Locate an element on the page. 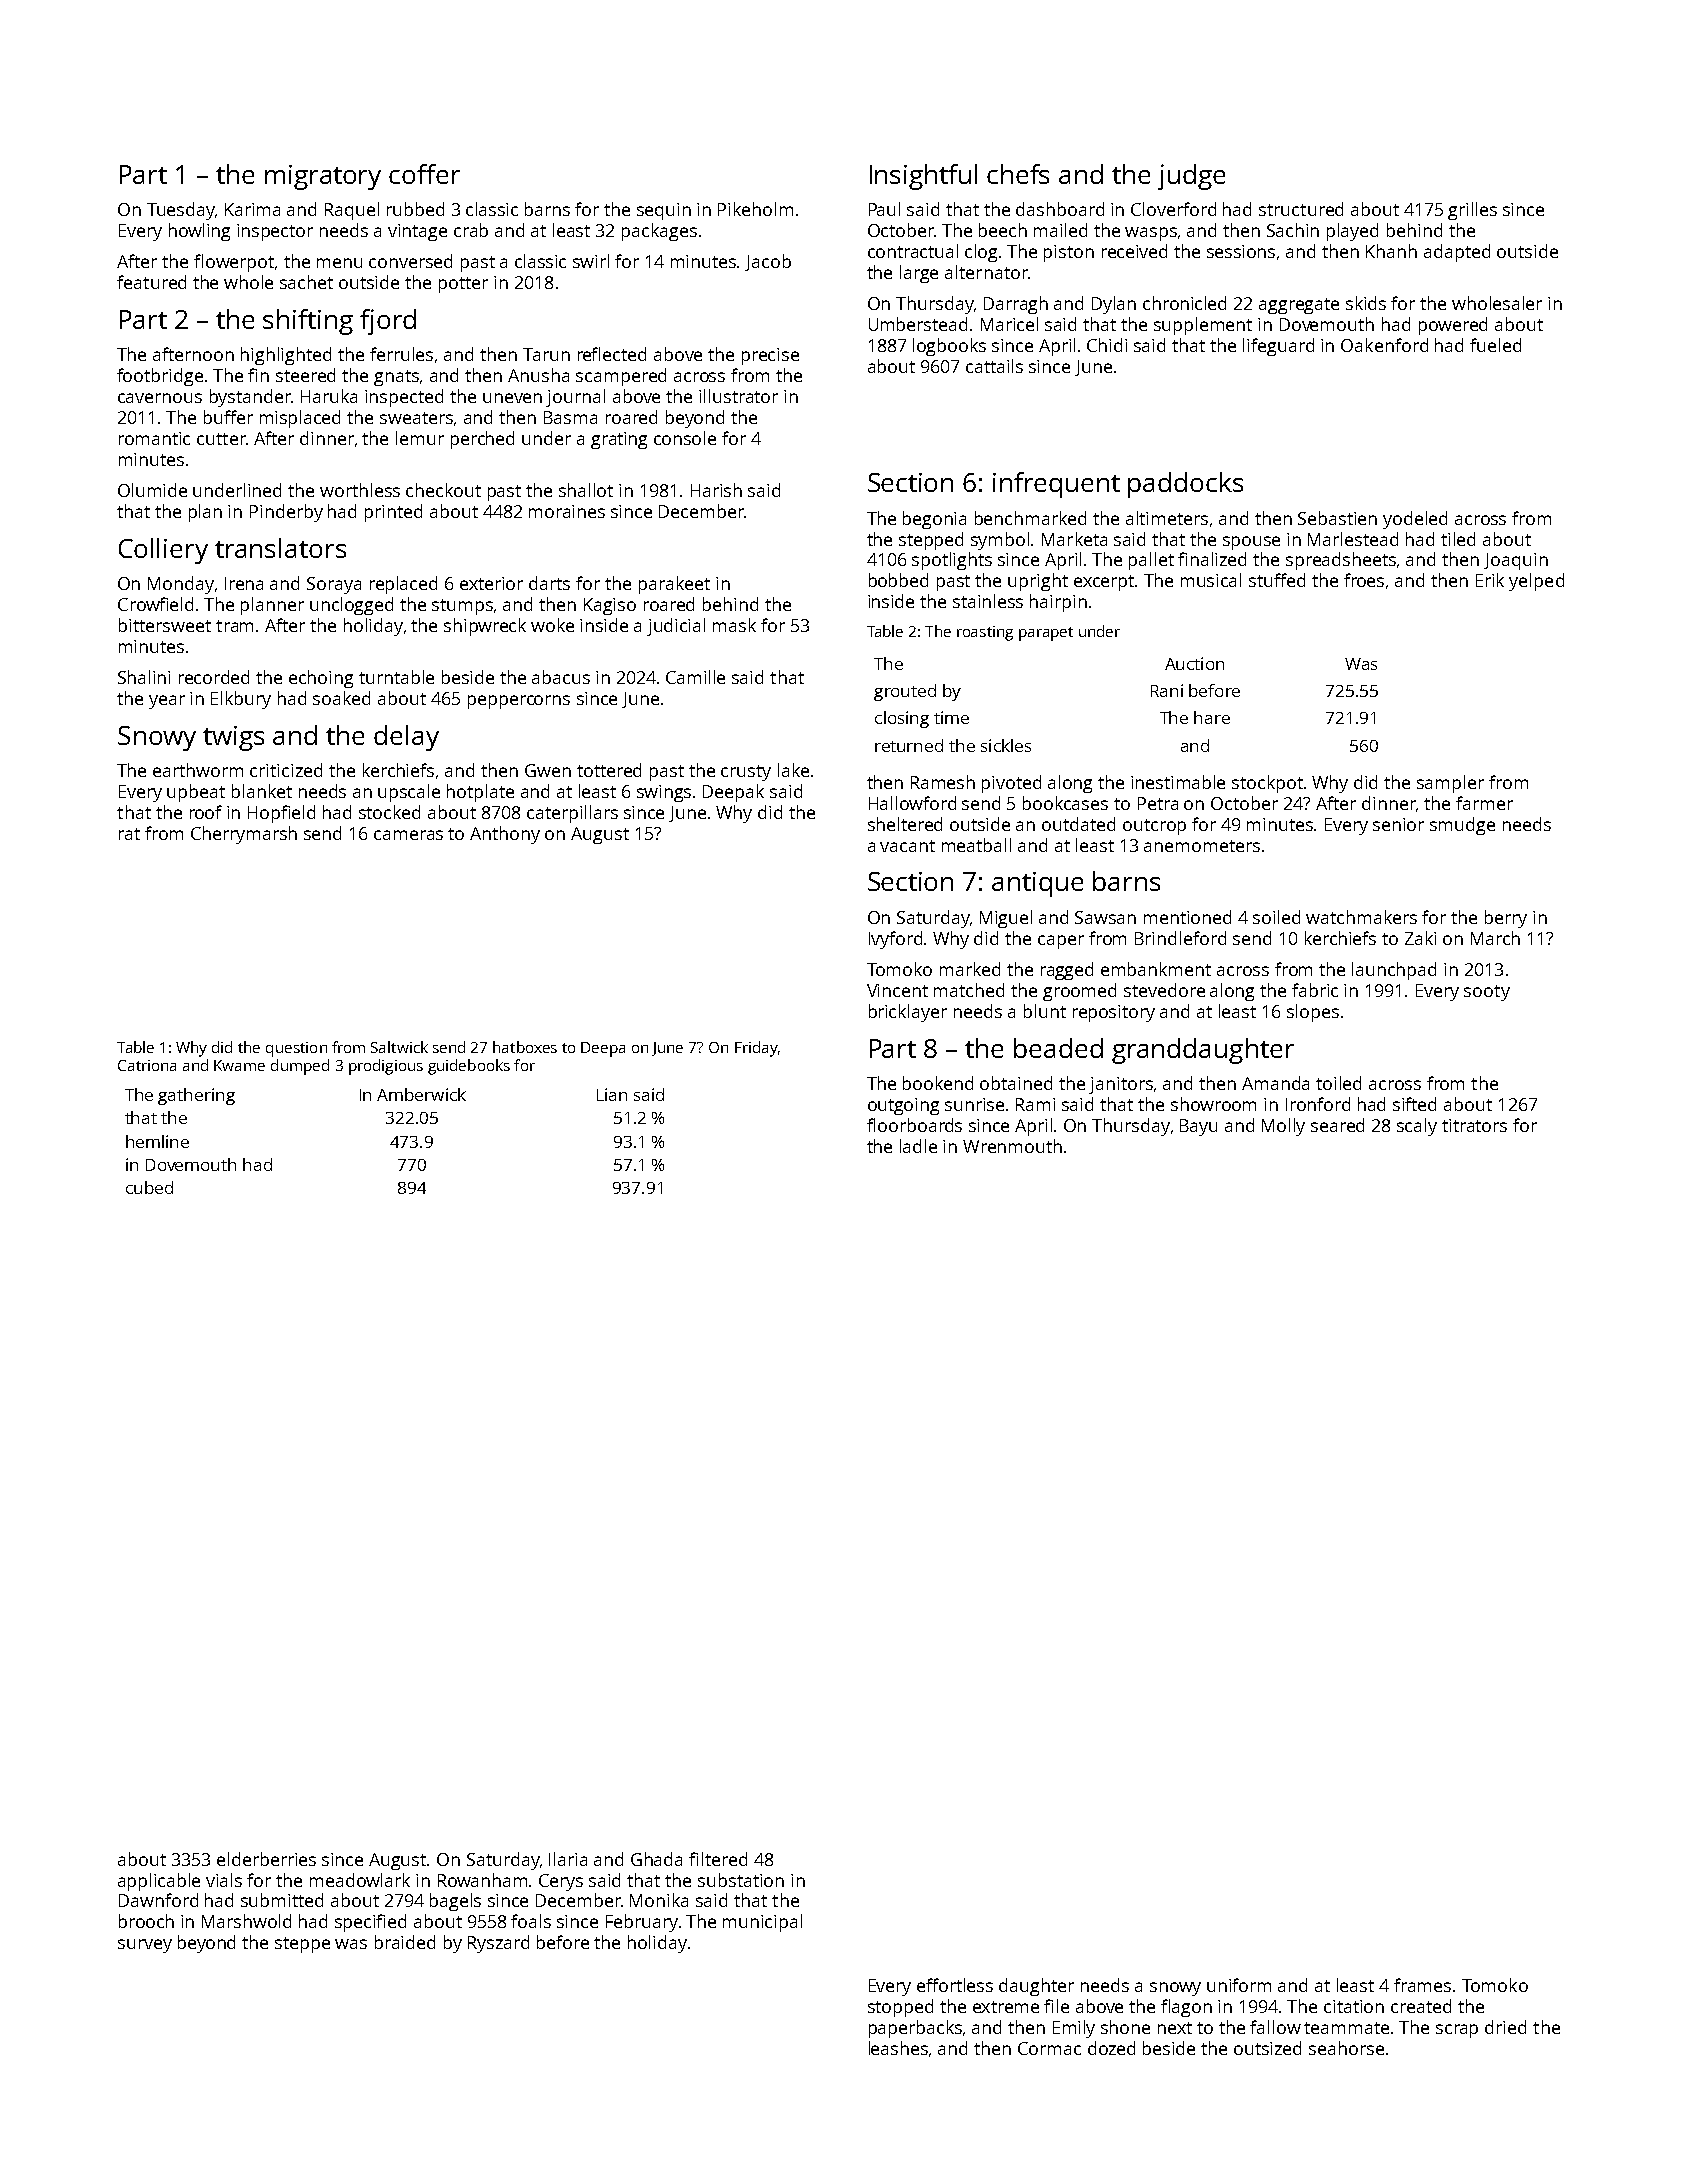  frames is located at coordinates (1422, 1985).
